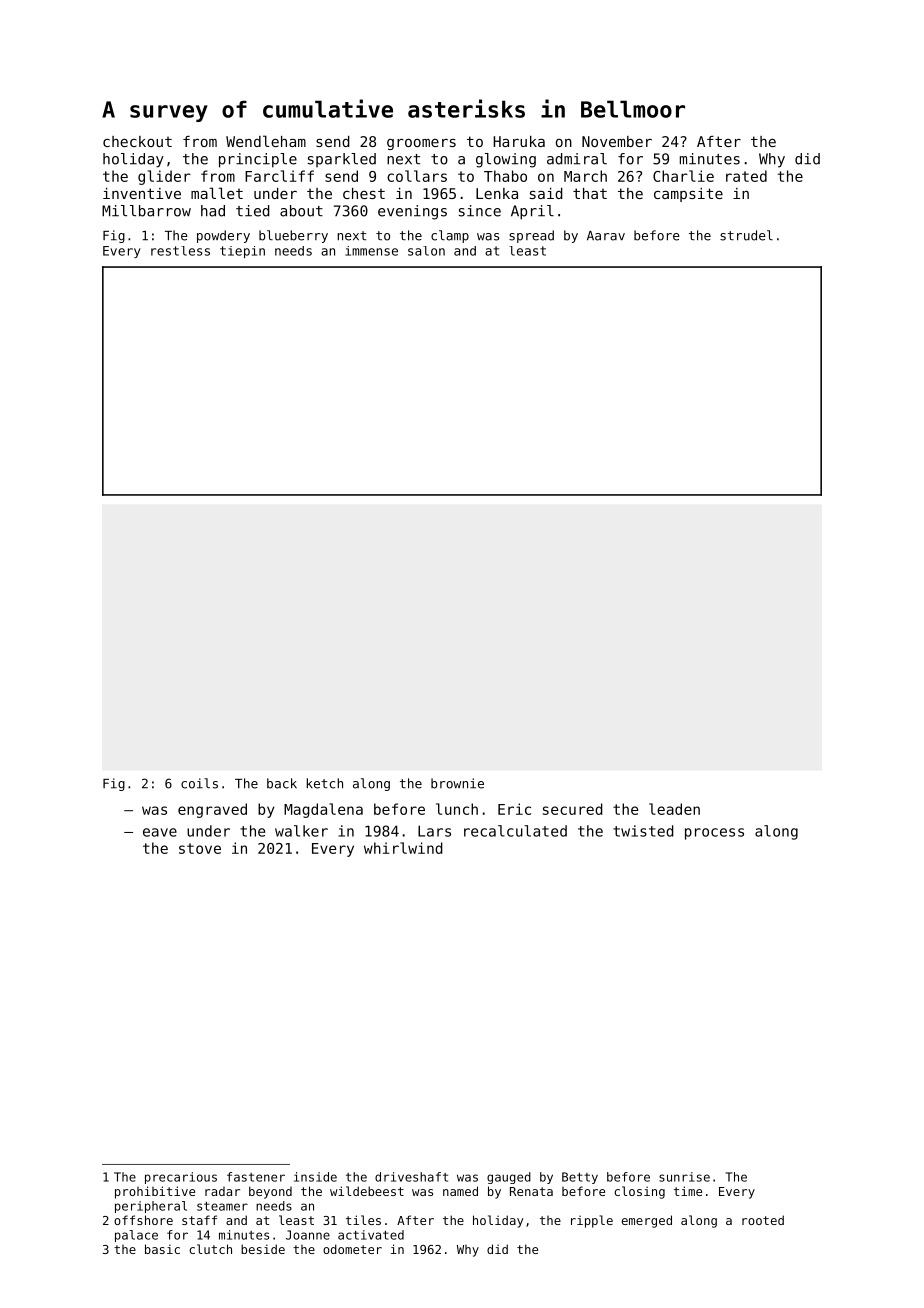  What do you see at coordinates (746, 235) in the screenshot?
I see `strudel` at bounding box center [746, 235].
